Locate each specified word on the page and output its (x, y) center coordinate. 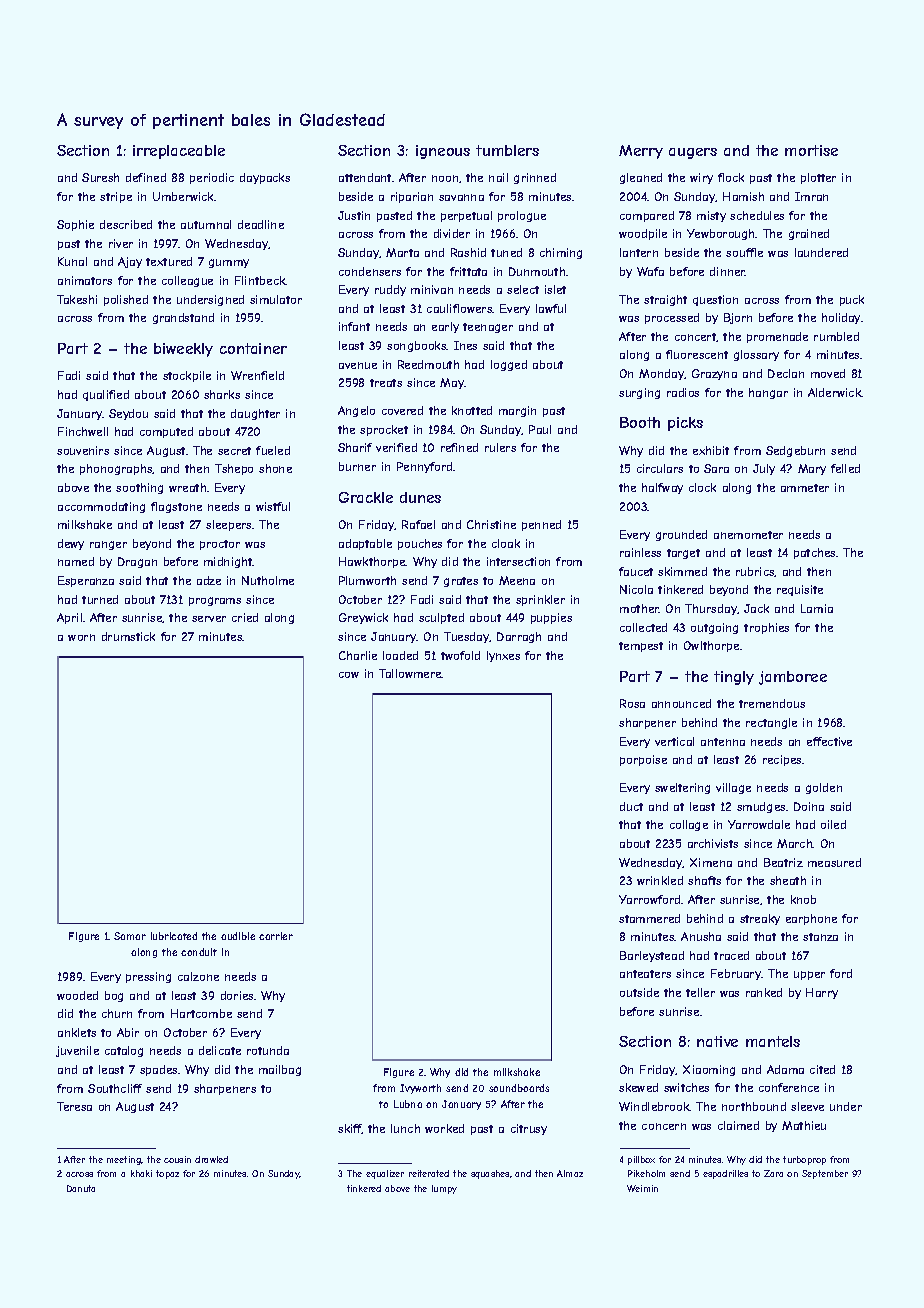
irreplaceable (179, 152)
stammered (649, 918)
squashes (490, 1174)
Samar (130, 936)
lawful (551, 308)
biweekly (183, 350)
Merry (641, 152)
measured (834, 862)
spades (158, 1070)
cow (349, 675)
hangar (768, 393)
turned (100, 599)
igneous (443, 152)
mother (639, 608)
